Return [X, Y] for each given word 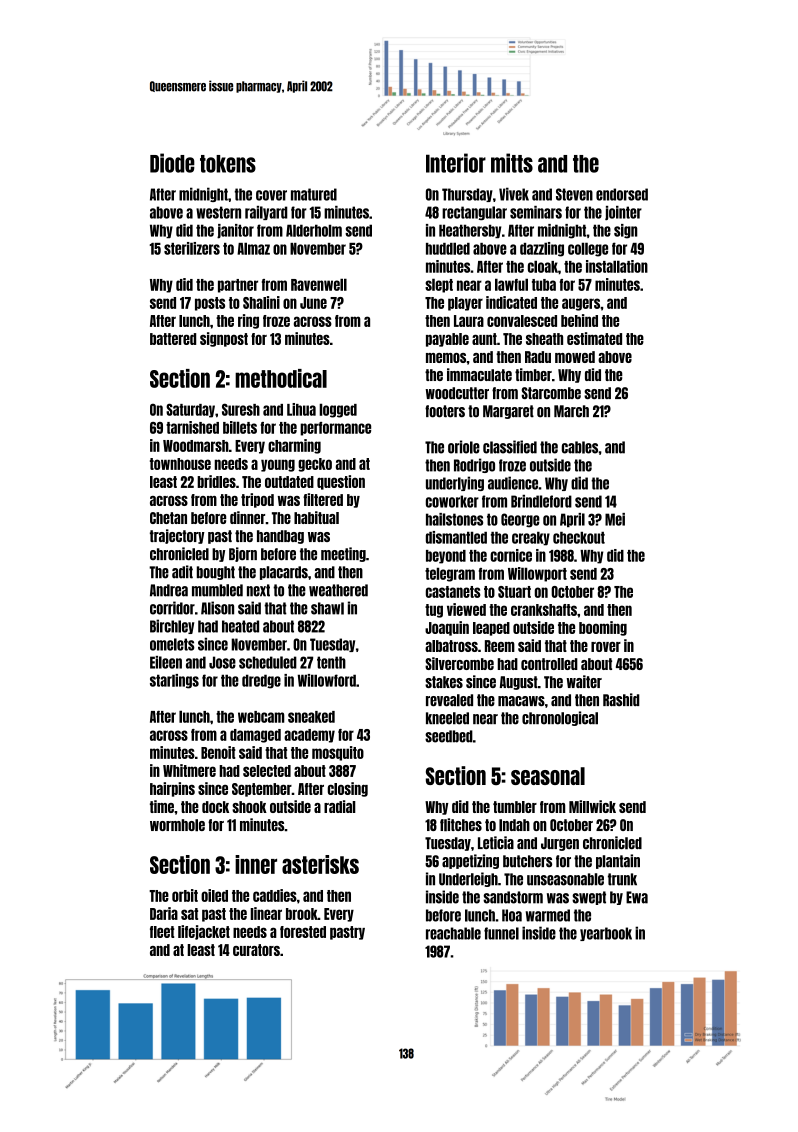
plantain [618, 861]
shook [249, 807]
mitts [512, 163]
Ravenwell [319, 284]
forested [303, 932]
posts [210, 304]
